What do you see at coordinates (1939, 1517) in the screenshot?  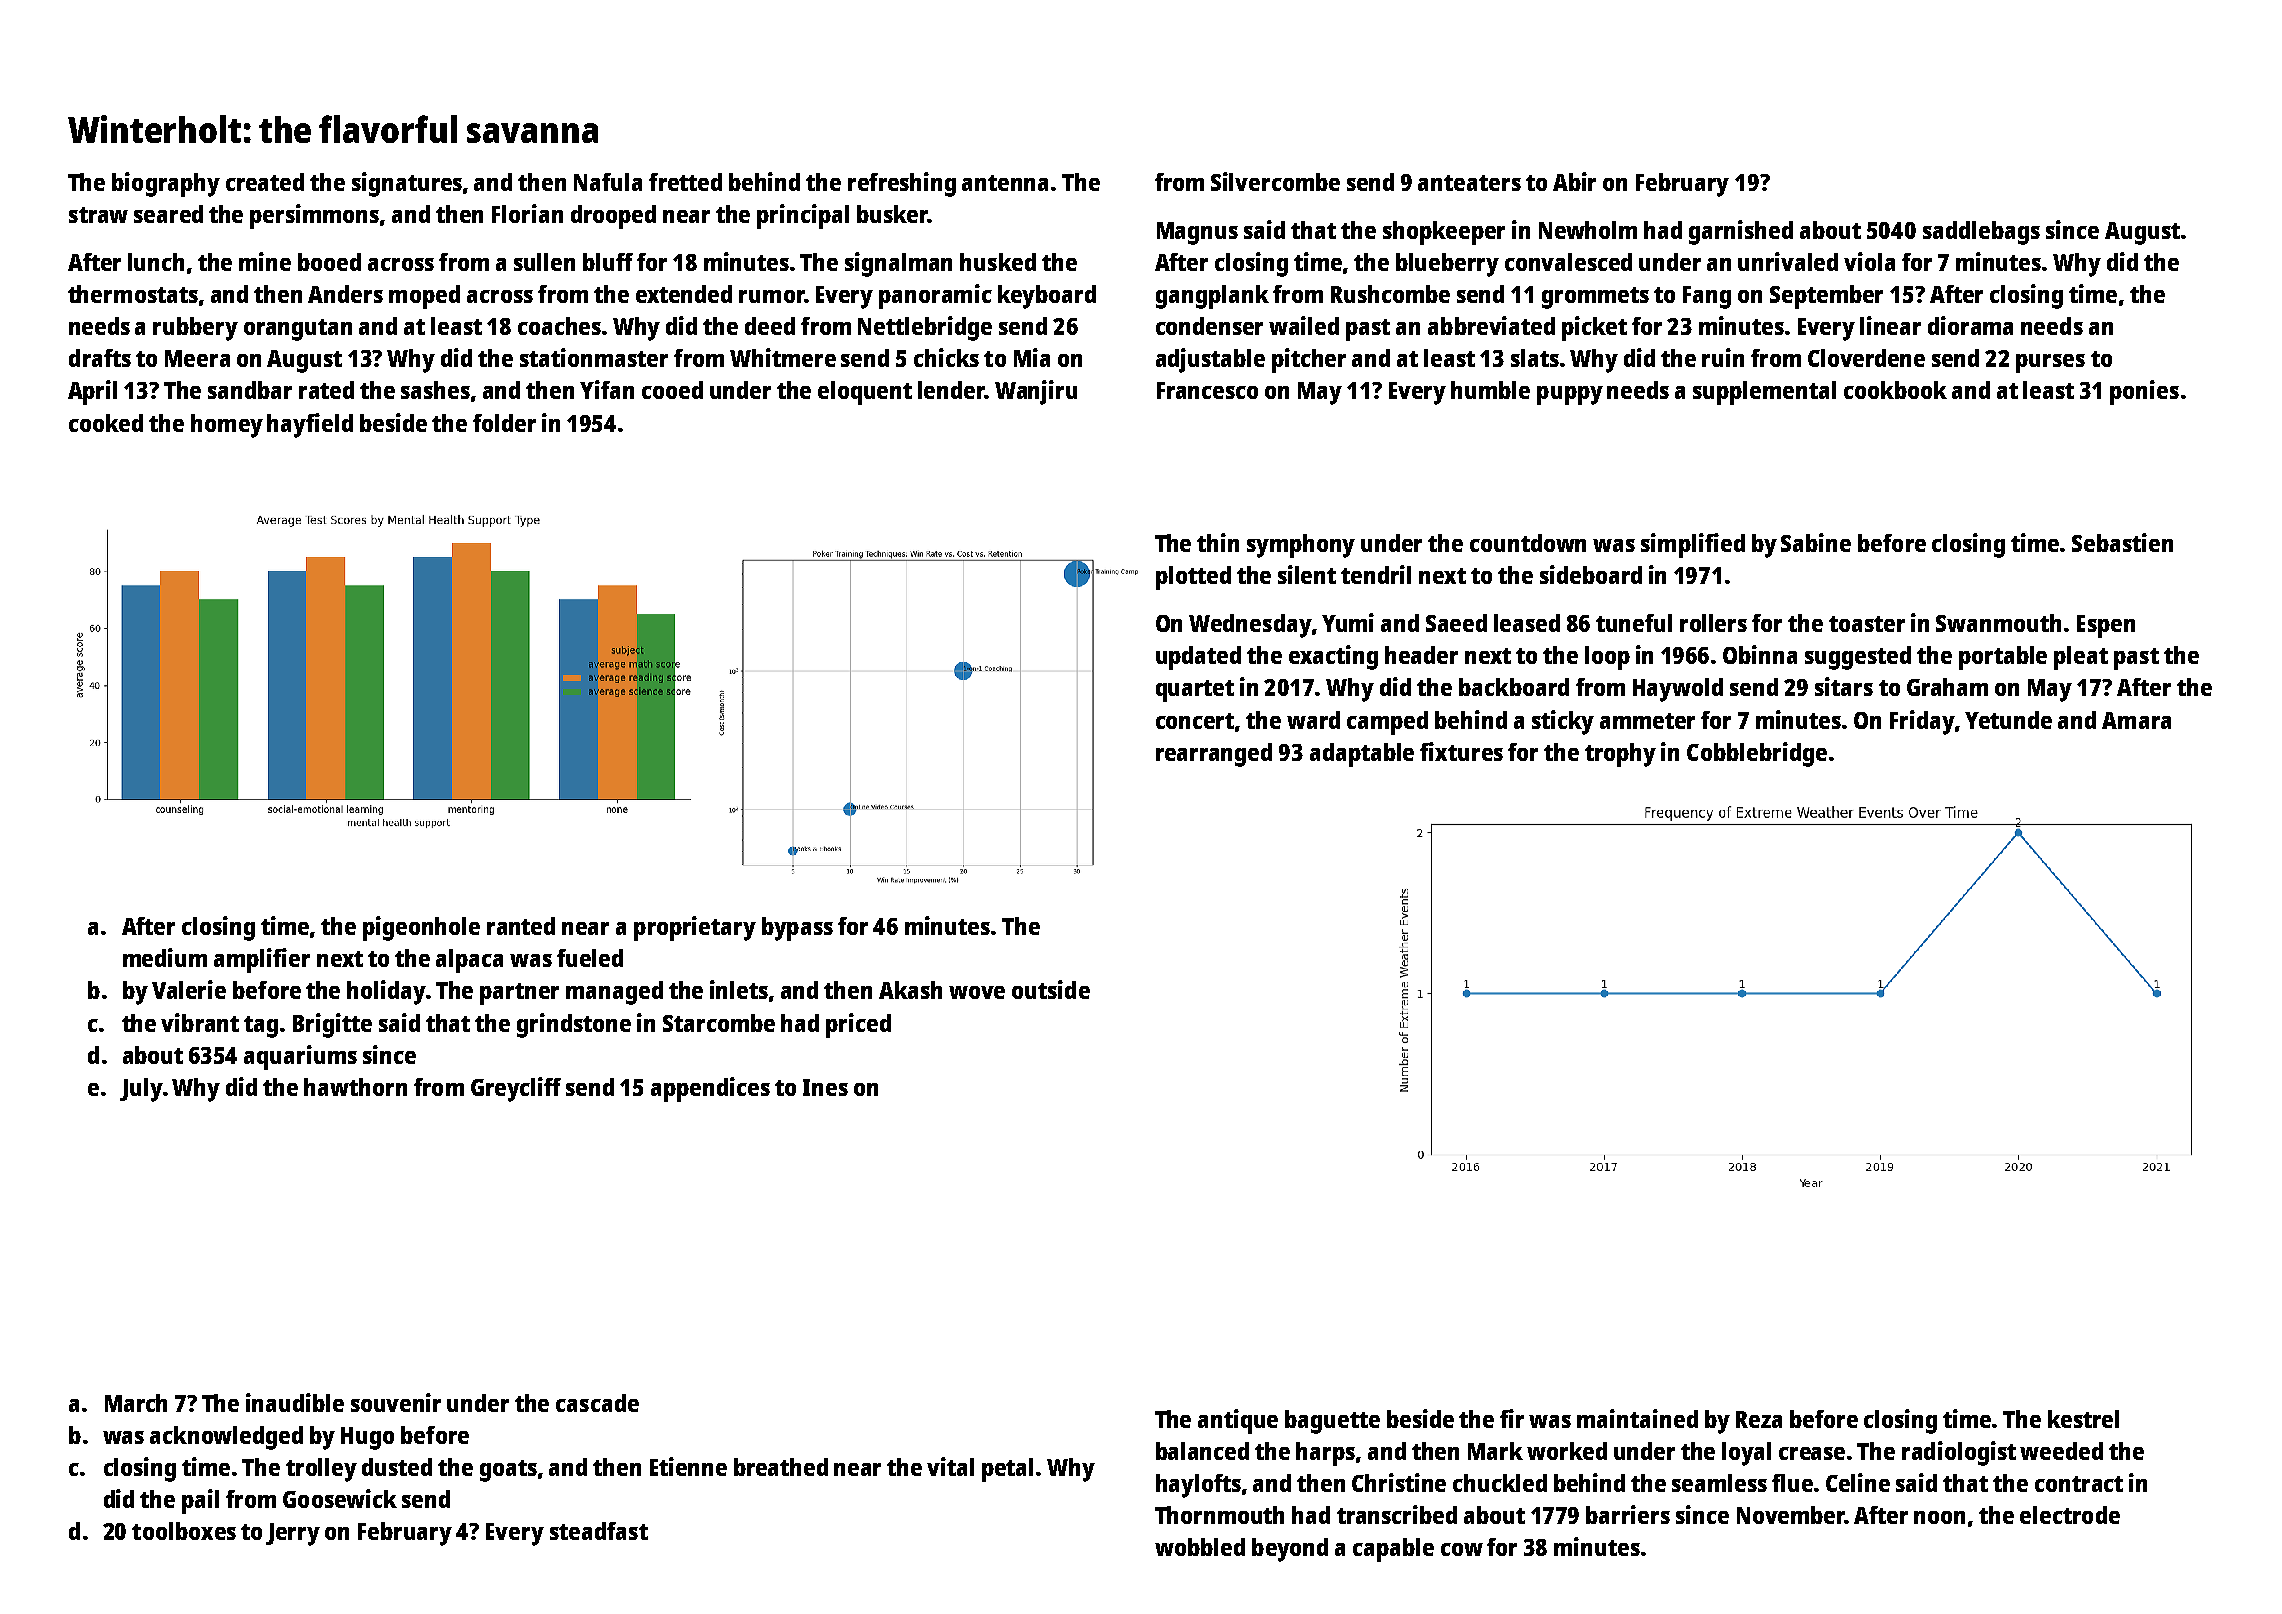 I see `noon` at bounding box center [1939, 1517].
